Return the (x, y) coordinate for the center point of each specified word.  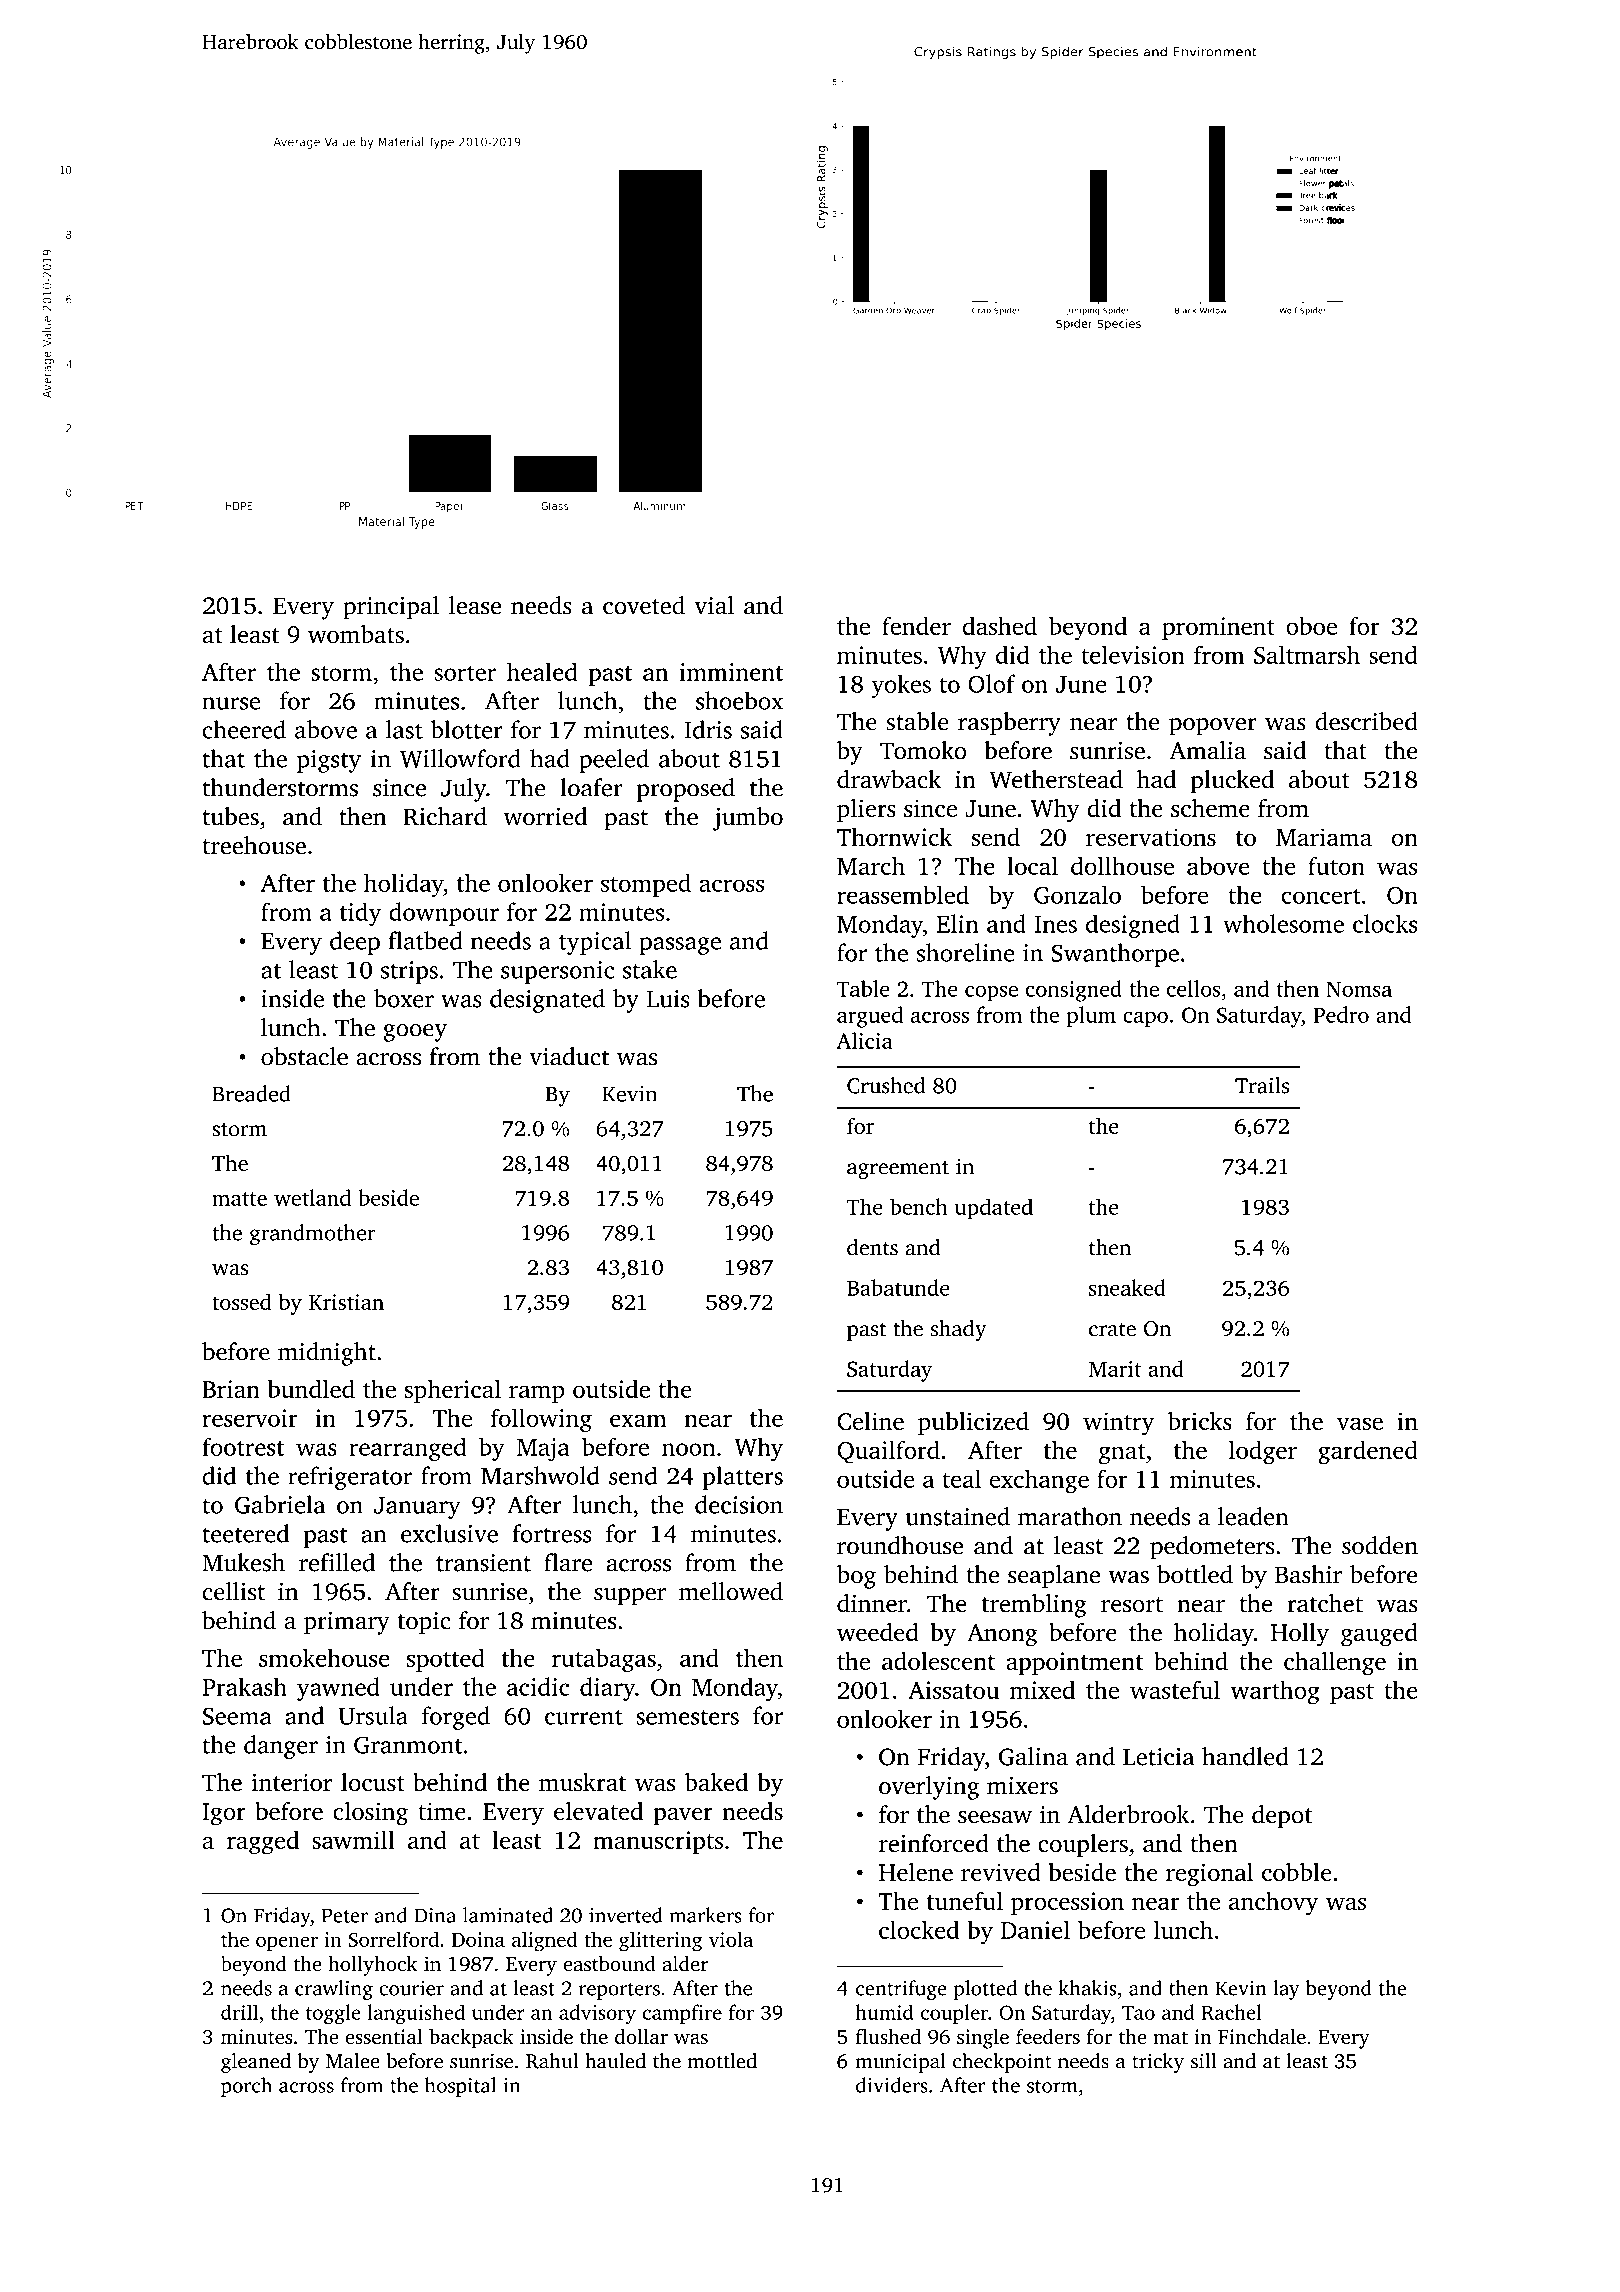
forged (456, 1718)
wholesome (1283, 923)
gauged (1379, 1635)
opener (287, 1944)
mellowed (731, 1591)
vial (714, 605)
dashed (1000, 625)
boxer (404, 998)
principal (391, 608)
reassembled (903, 894)
